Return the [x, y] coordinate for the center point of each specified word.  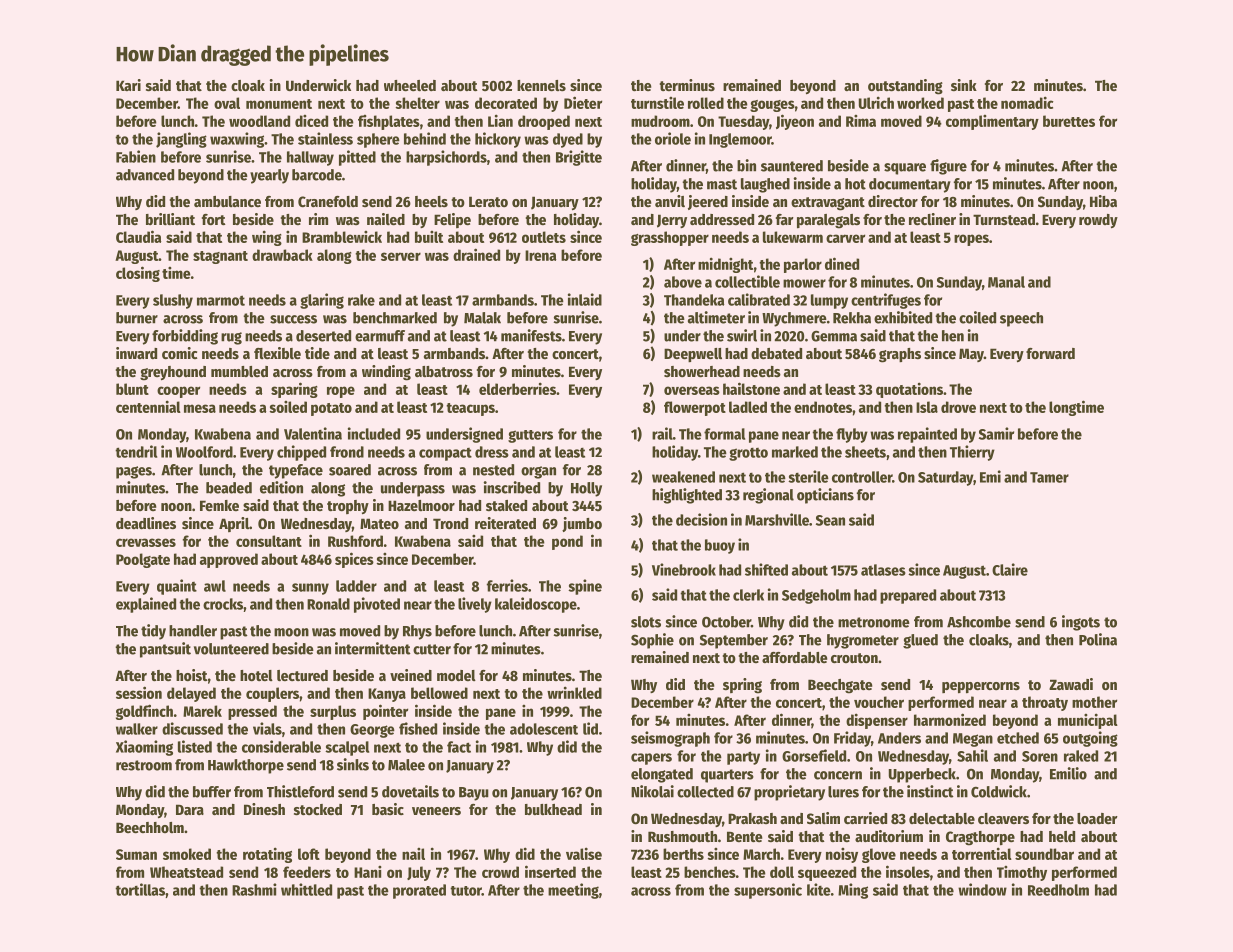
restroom [144, 765]
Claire [1010, 569]
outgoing [1090, 739]
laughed [765, 185]
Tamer [1049, 477]
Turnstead [1004, 219]
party [743, 758]
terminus [687, 85]
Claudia [138, 236]
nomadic [1027, 102]
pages [134, 472]
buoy [720, 546]
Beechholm [150, 827]
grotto [748, 454]
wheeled [410, 85]
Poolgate [143, 560]
